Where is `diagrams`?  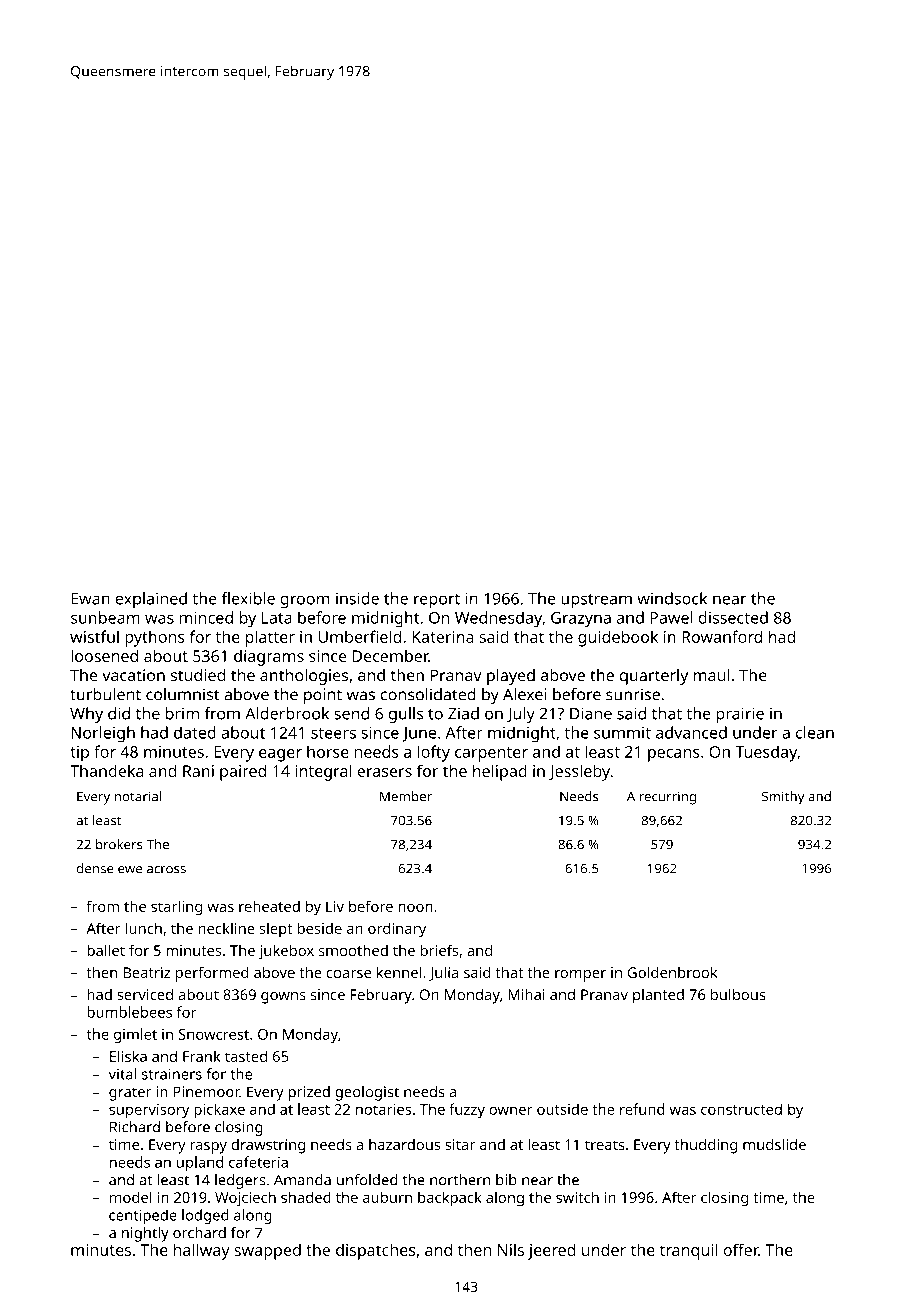
diagrams is located at coordinates (269, 658).
